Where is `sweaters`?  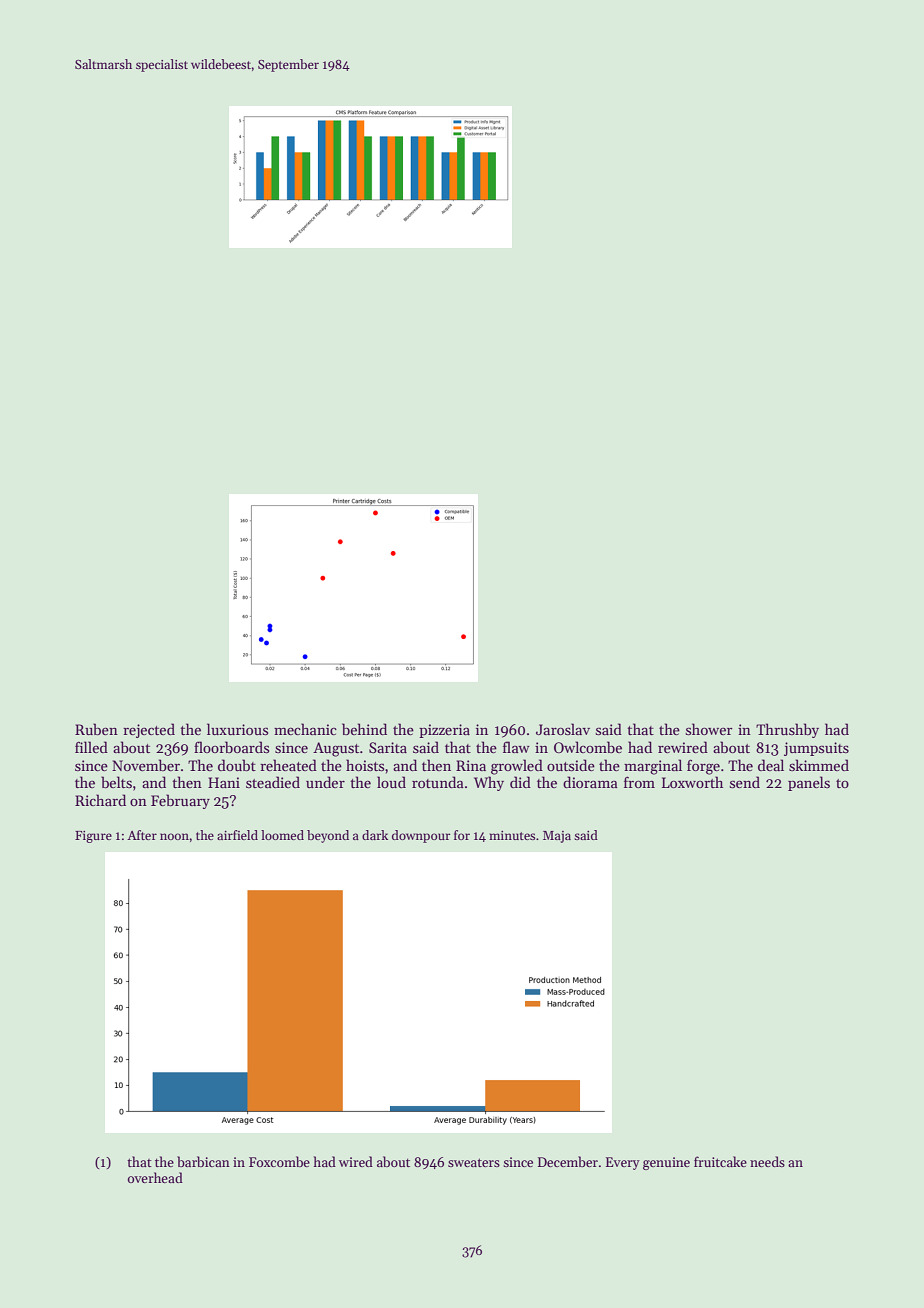 sweaters is located at coordinates (474, 1162).
